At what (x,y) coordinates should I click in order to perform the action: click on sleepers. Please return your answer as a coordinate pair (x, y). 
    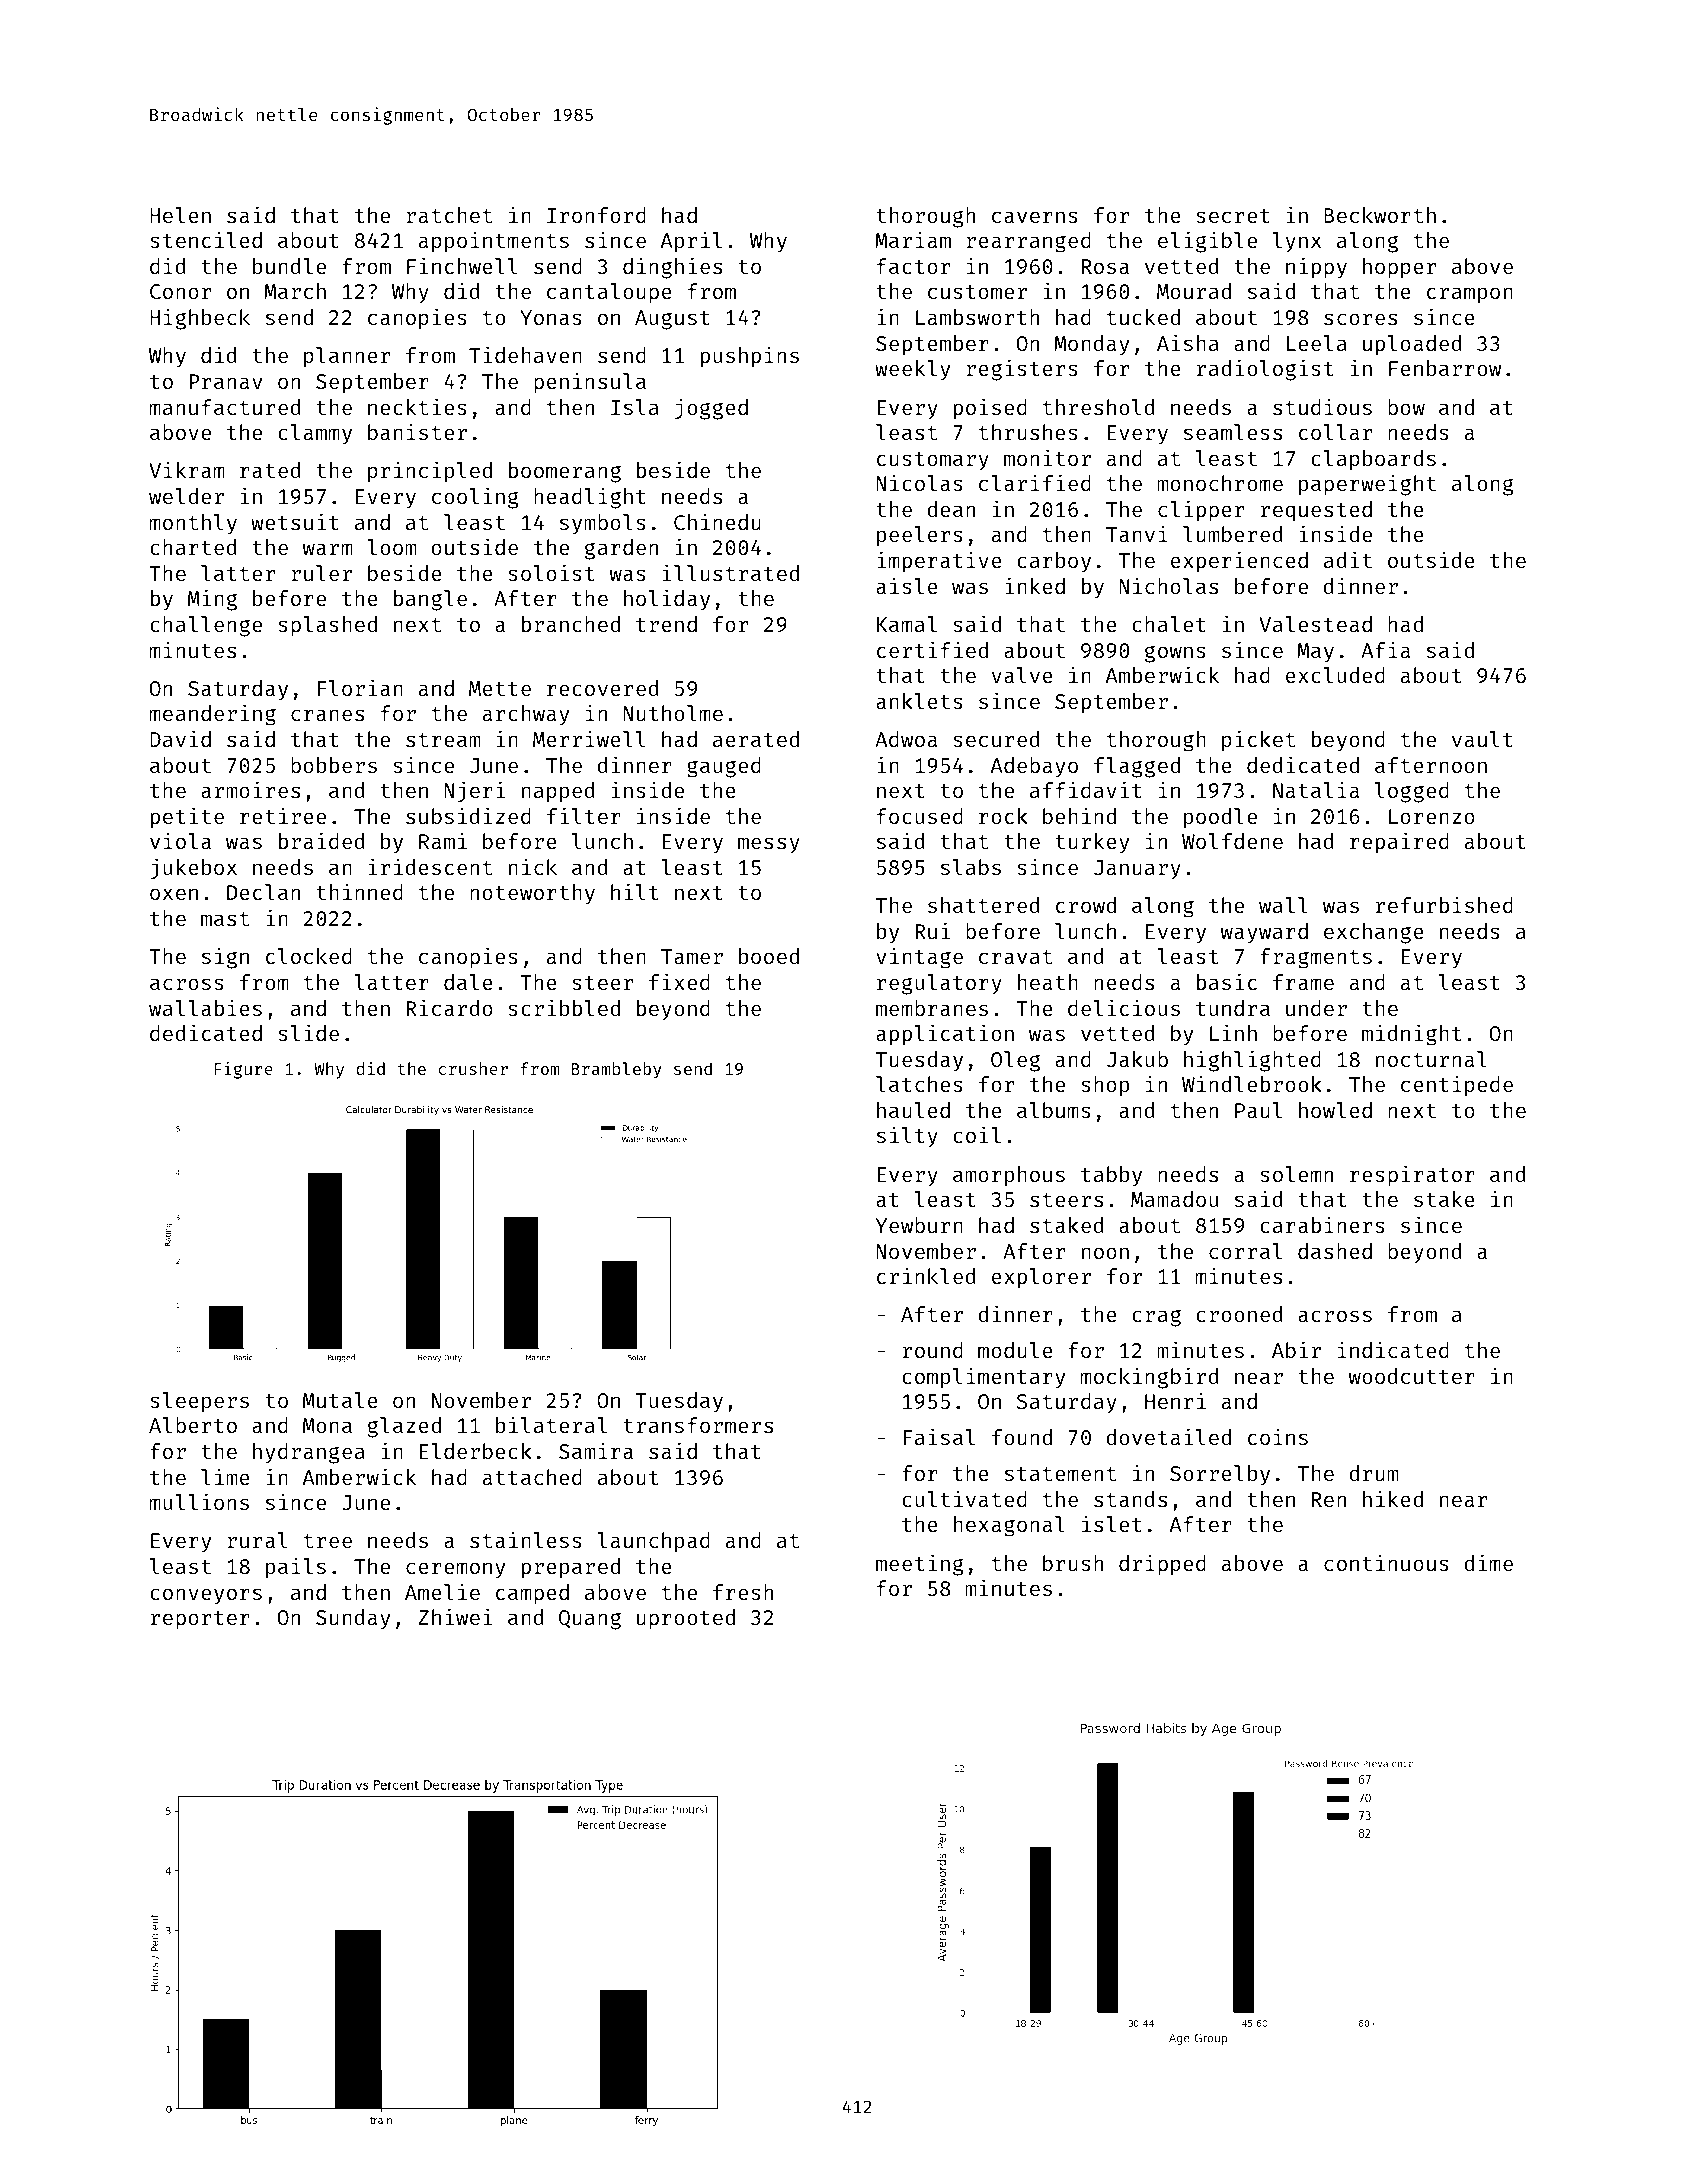
    Looking at the image, I should click on (199, 1402).
